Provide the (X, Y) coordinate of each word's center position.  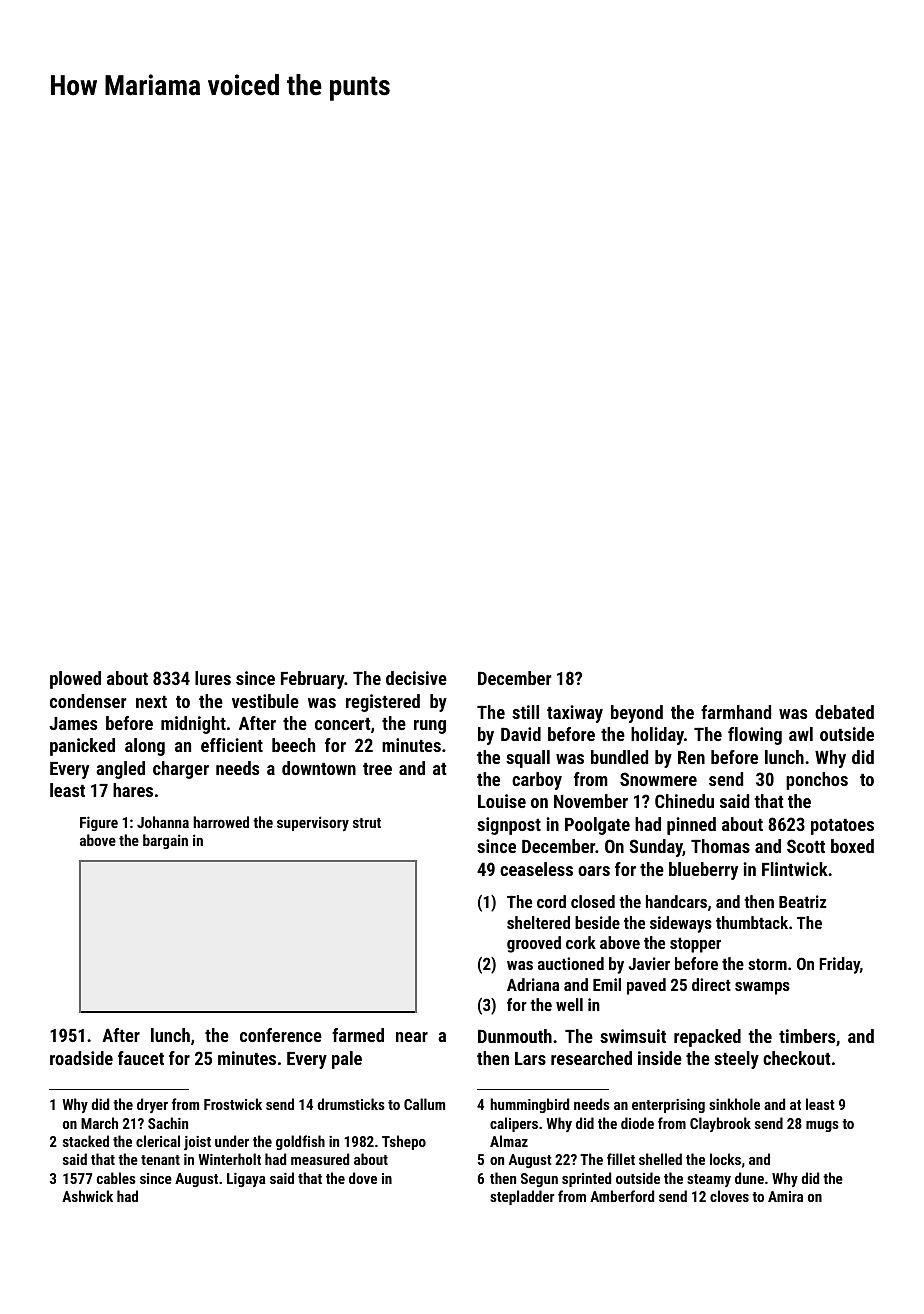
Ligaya (246, 1180)
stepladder (522, 1197)
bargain (165, 841)
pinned (691, 826)
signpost (509, 826)
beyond (637, 714)
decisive (416, 678)
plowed (75, 680)
